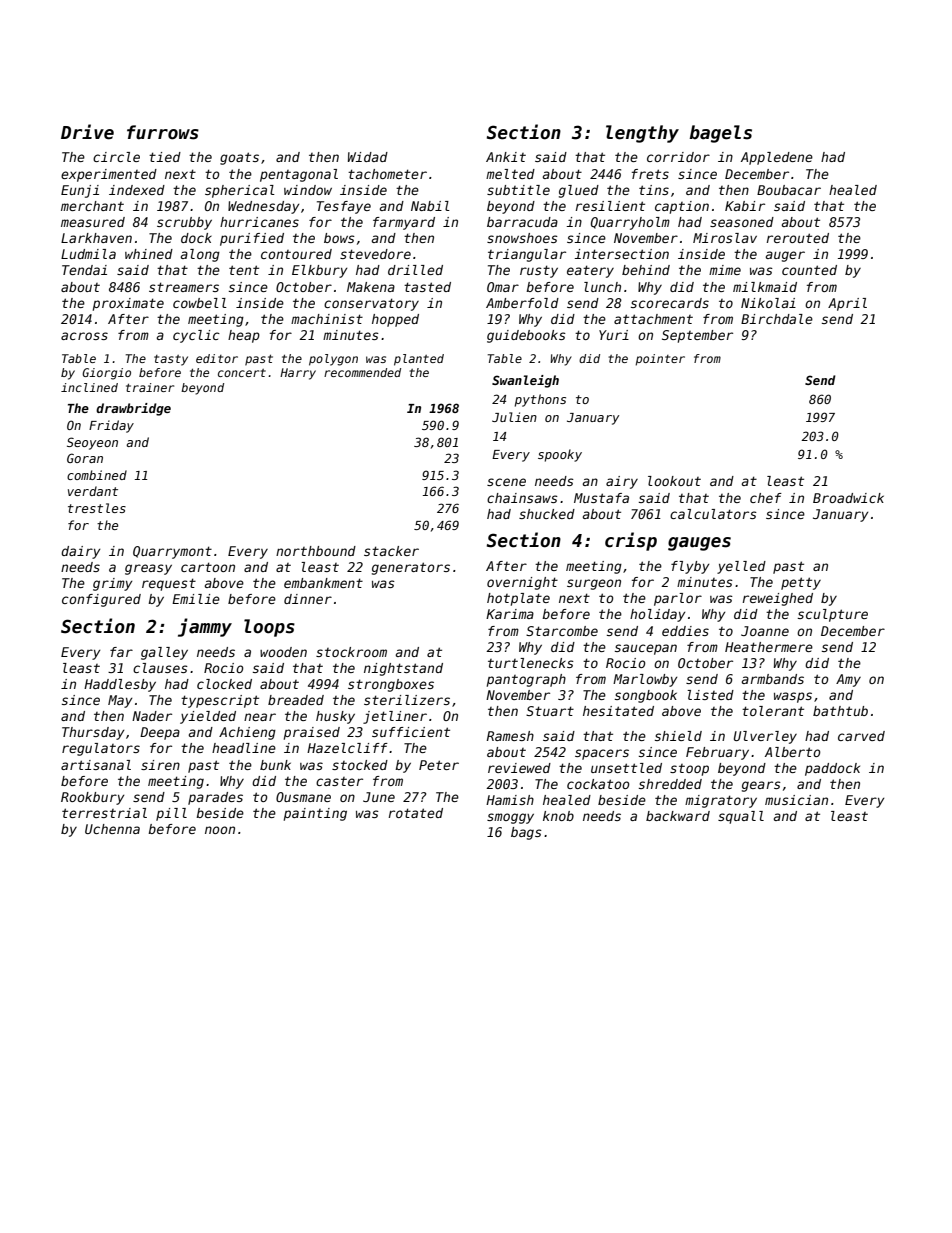 This screenshot has height=1233, width=952. What do you see at coordinates (720, 134) in the screenshot?
I see `bagels` at bounding box center [720, 134].
